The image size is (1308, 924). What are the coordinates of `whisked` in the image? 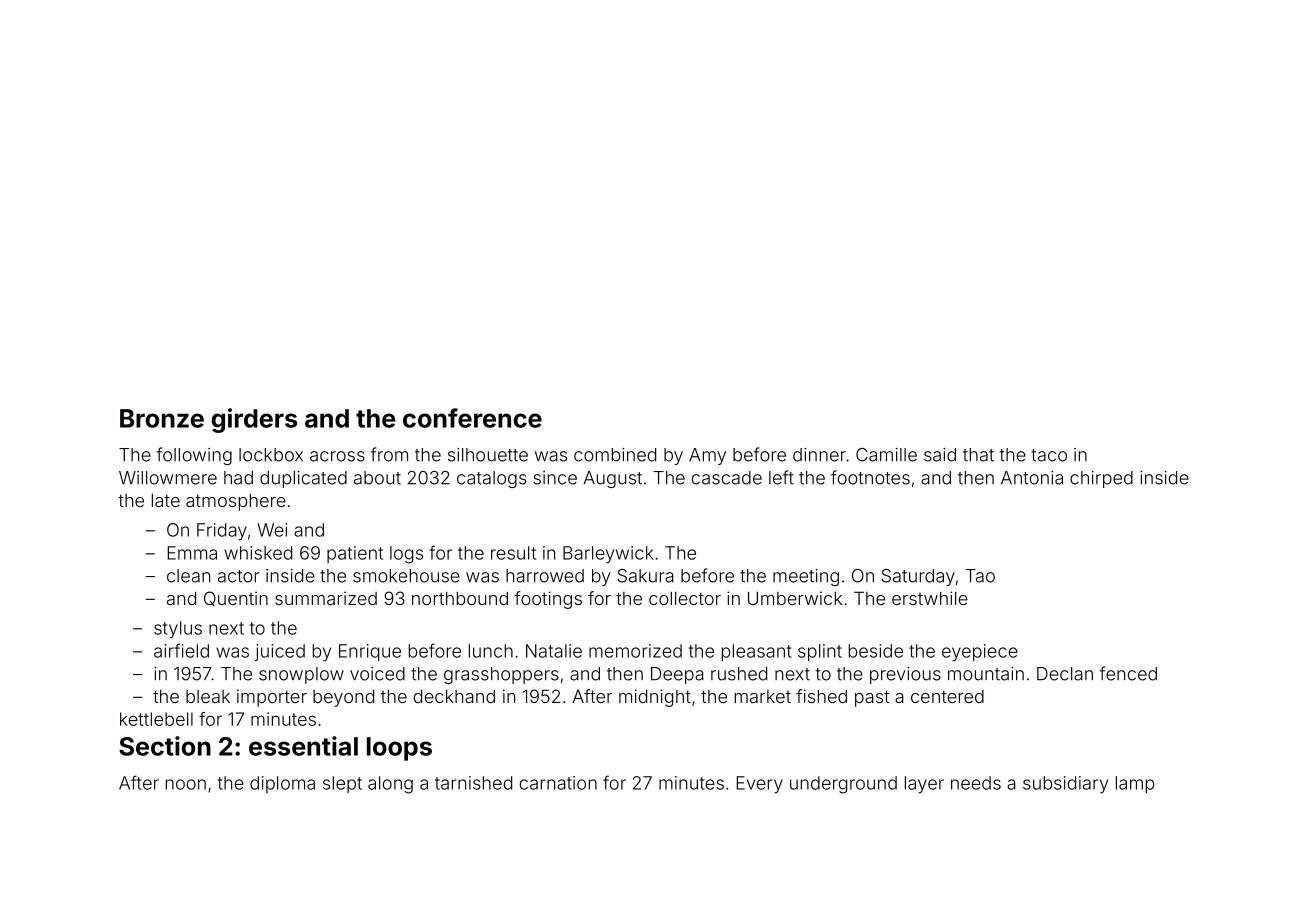 It's located at (258, 553).
